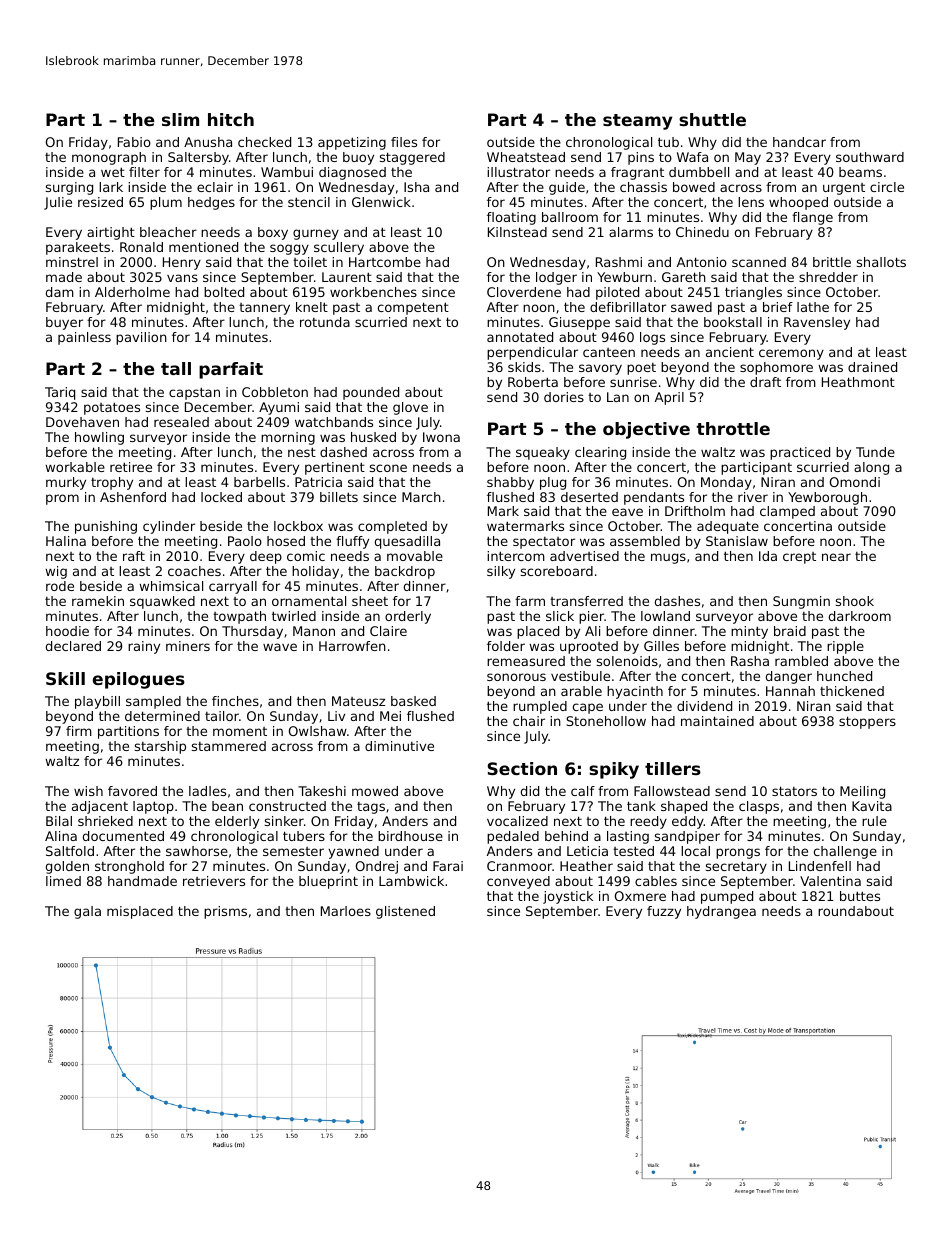  What do you see at coordinates (109, 158) in the document?
I see `monograph` at bounding box center [109, 158].
